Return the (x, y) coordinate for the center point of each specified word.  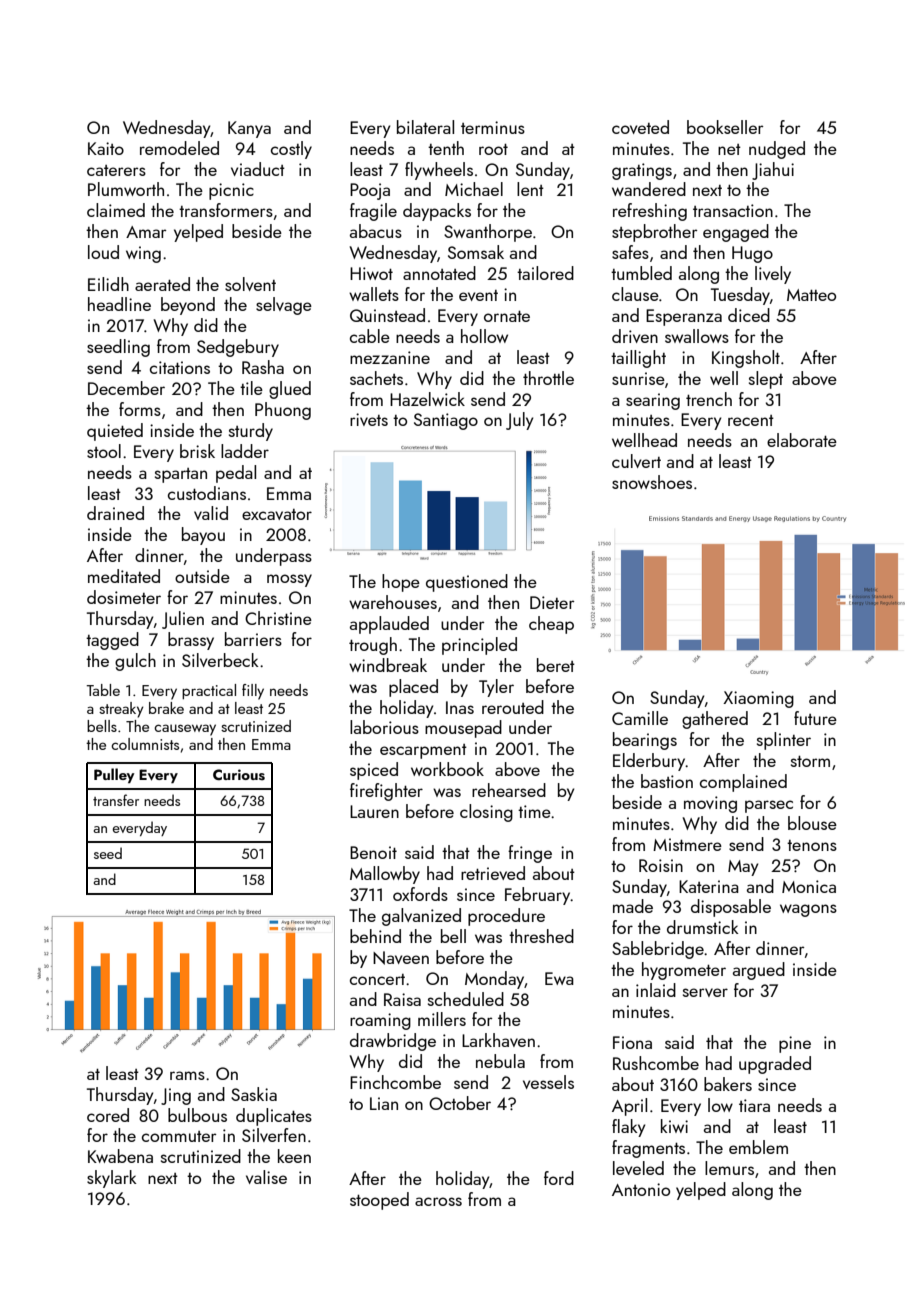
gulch (135, 662)
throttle (548, 378)
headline (119, 304)
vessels (548, 1082)
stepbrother (654, 233)
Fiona (632, 1042)
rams (187, 1075)
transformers (226, 210)
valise (266, 1177)
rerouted (513, 707)
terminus (493, 127)
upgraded (775, 1065)
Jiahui (773, 171)
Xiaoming (758, 699)
